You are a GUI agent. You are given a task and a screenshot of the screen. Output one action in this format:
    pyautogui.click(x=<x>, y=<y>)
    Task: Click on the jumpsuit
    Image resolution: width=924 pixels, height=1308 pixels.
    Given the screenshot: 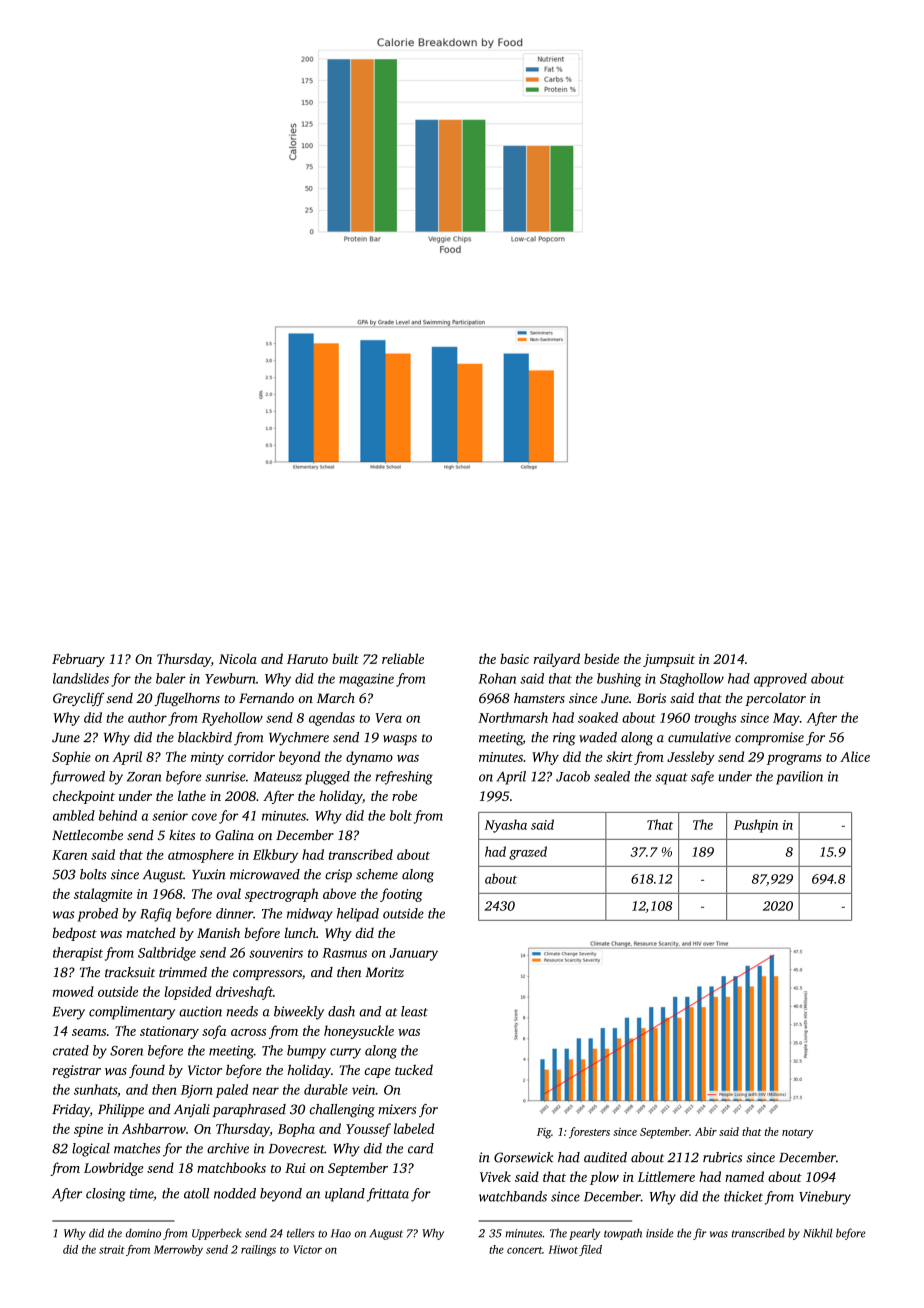 What is the action you would take?
    pyautogui.click(x=669, y=660)
